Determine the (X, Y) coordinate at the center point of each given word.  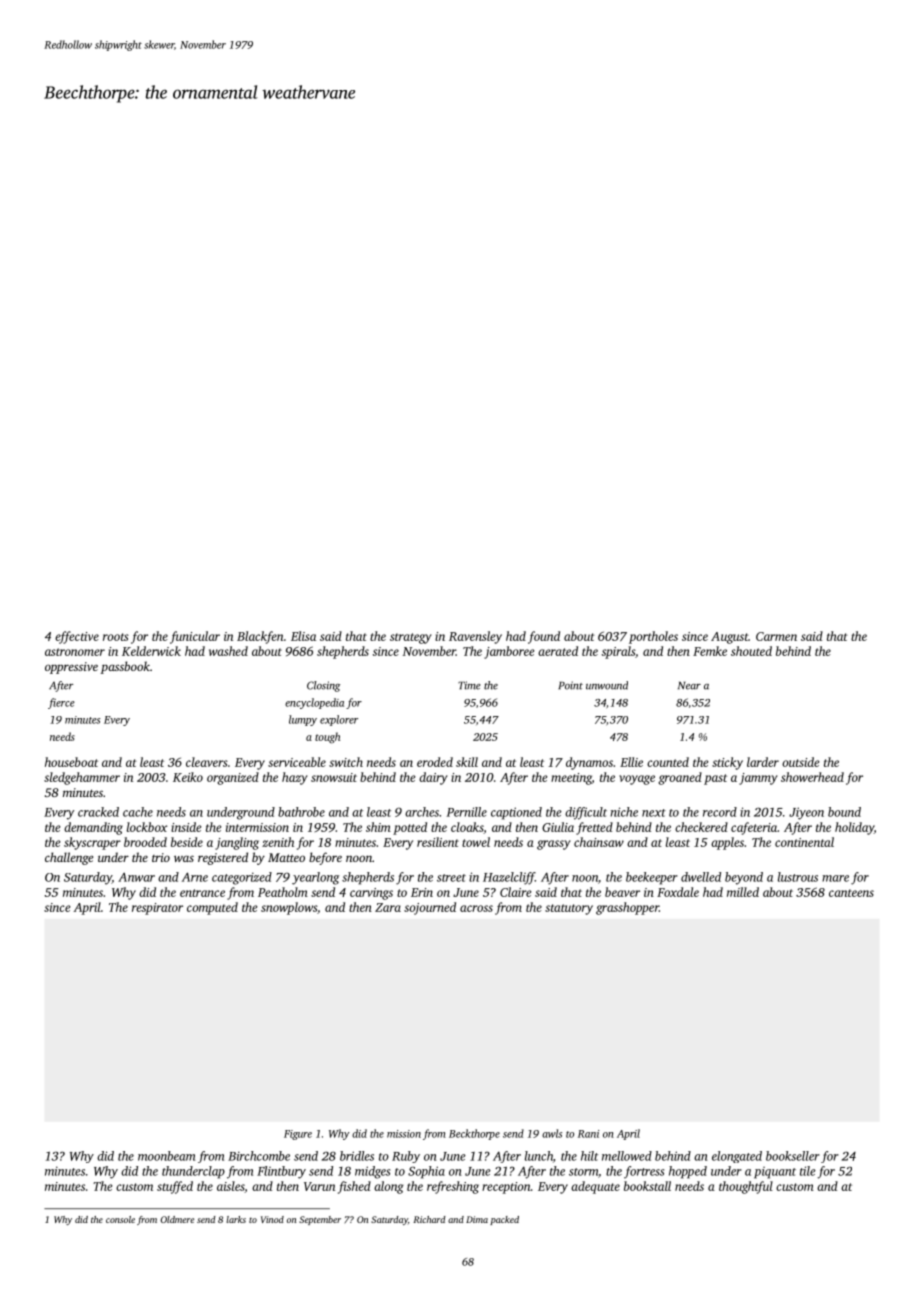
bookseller (793, 1156)
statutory (569, 909)
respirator (157, 909)
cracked (98, 812)
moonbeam (166, 1156)
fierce (61, 703)
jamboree (509, 652)
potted (410, 828)
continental (804, 842)
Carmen (776, 636)
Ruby (406, 1157)
